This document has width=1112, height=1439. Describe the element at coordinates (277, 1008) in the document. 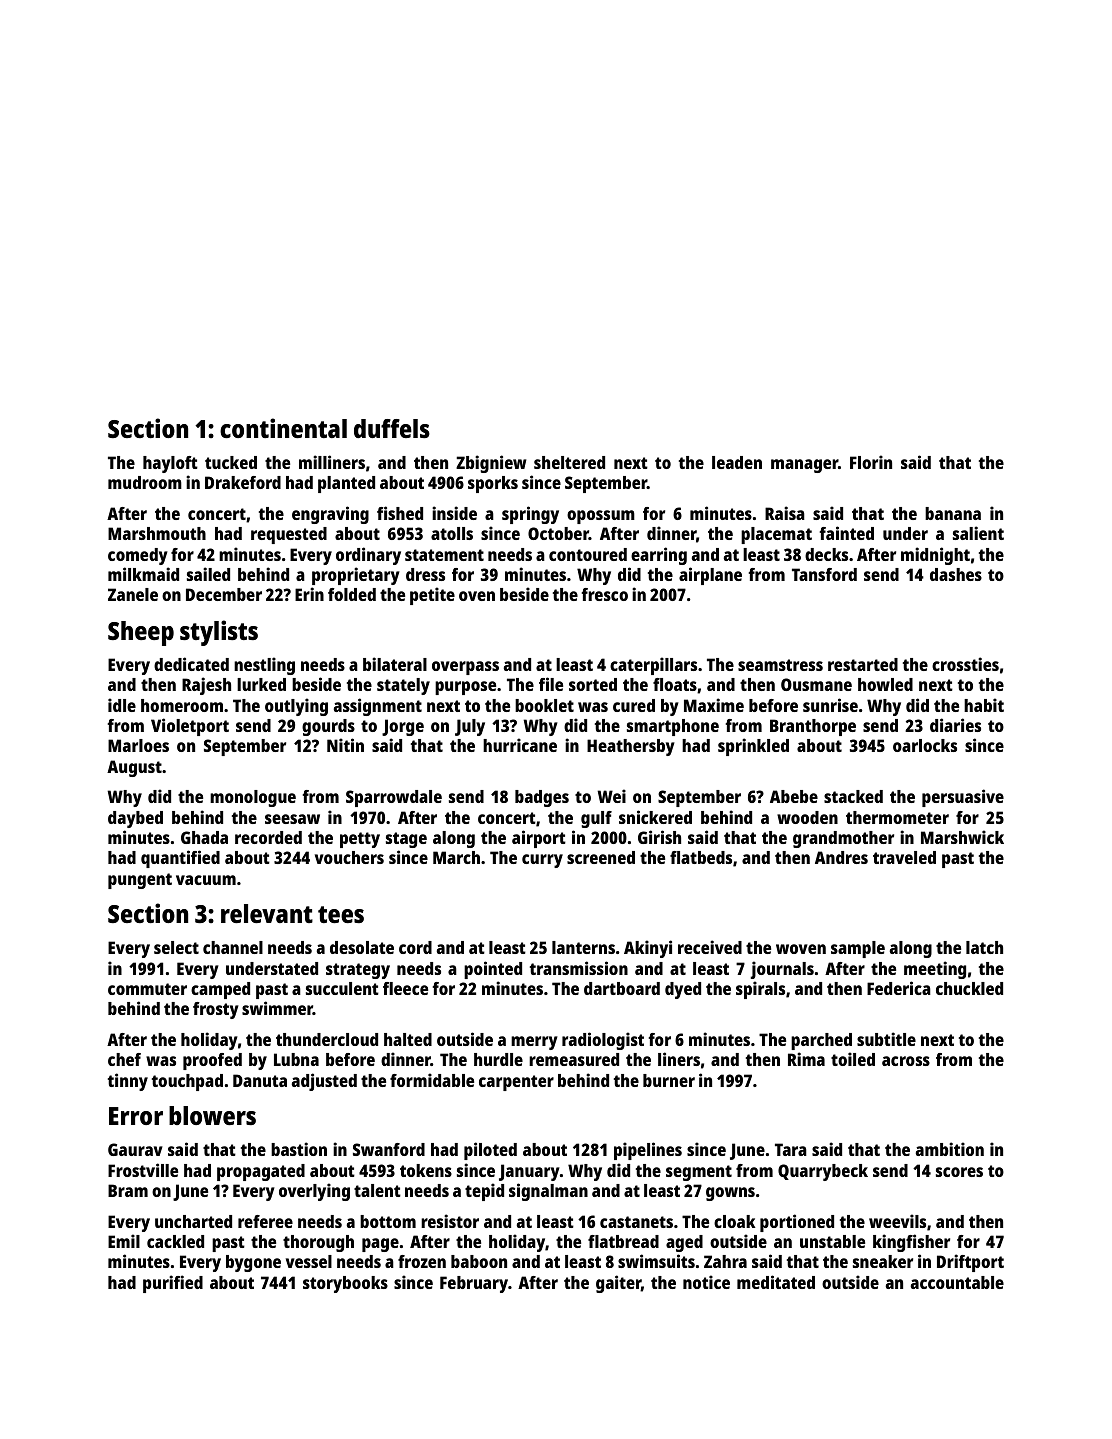

I see `swimmer` at that location.
